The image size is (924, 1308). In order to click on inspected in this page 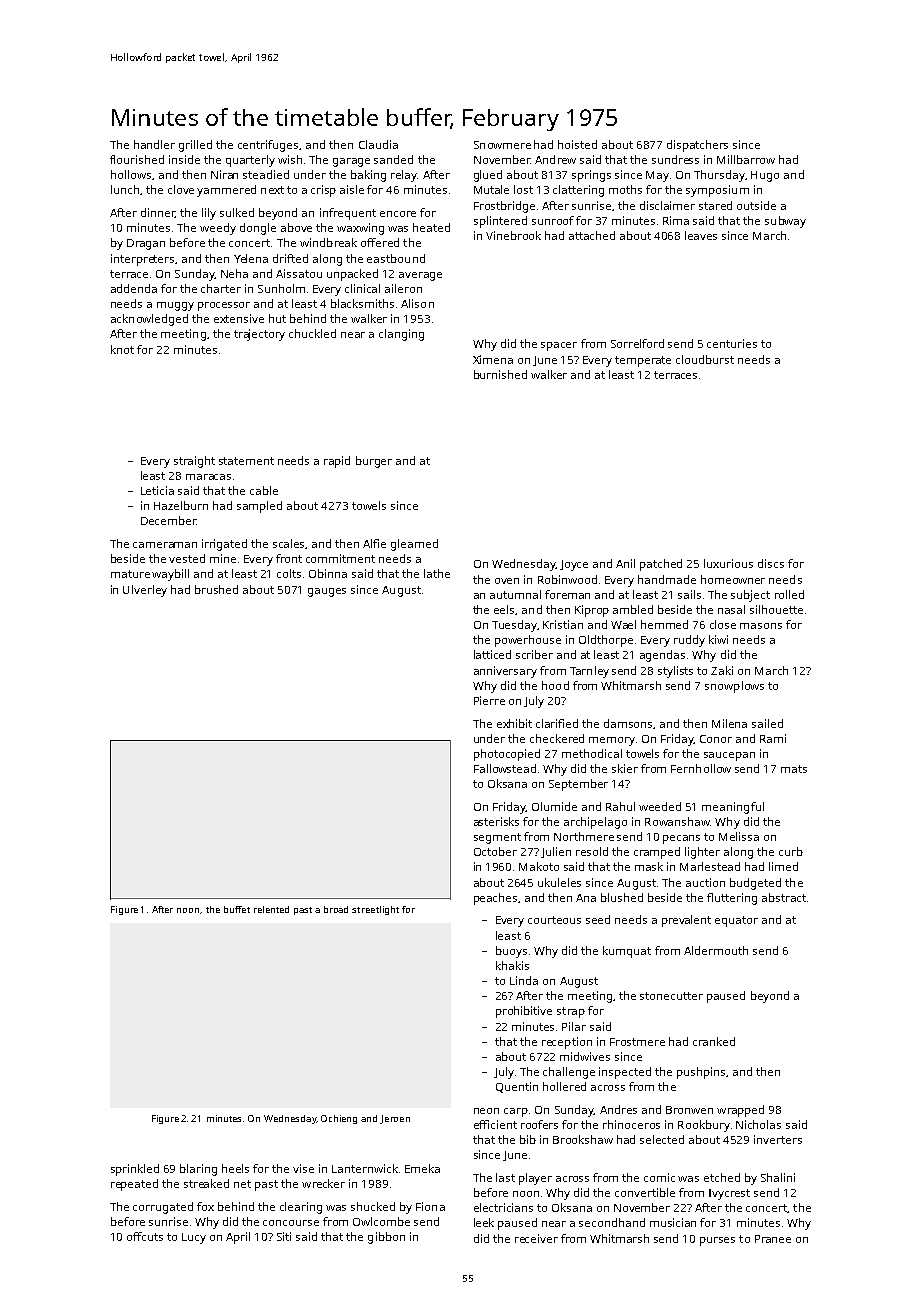, I will do `click(625, 1073)`.
